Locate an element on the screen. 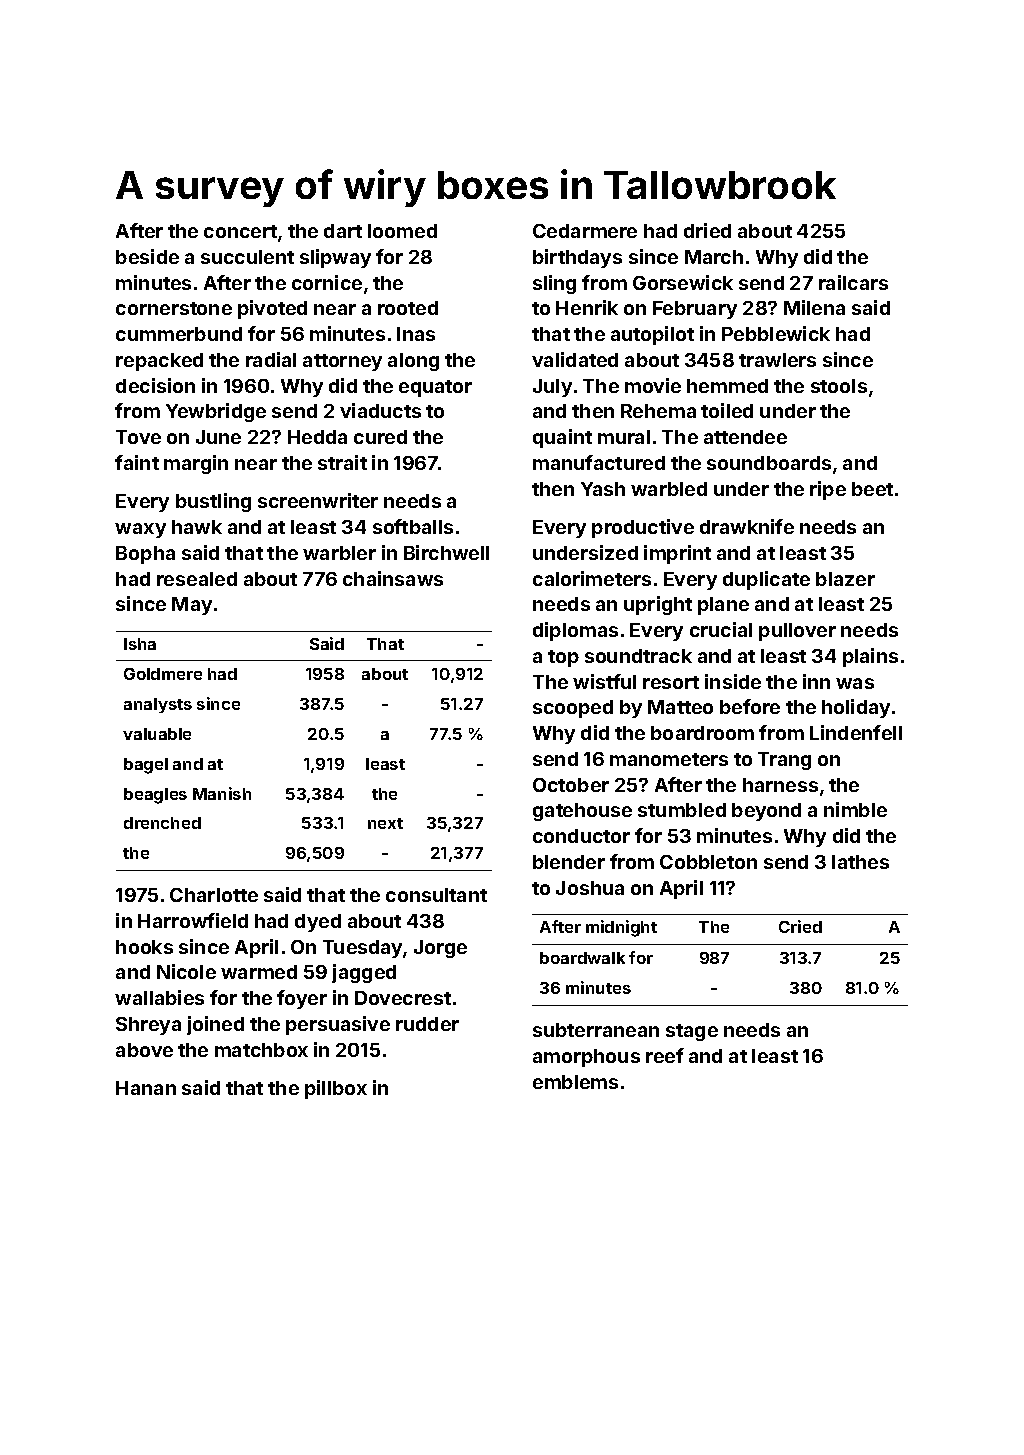 The image size is (1024, 1455). consultant is located at coordinates (436, 895).
